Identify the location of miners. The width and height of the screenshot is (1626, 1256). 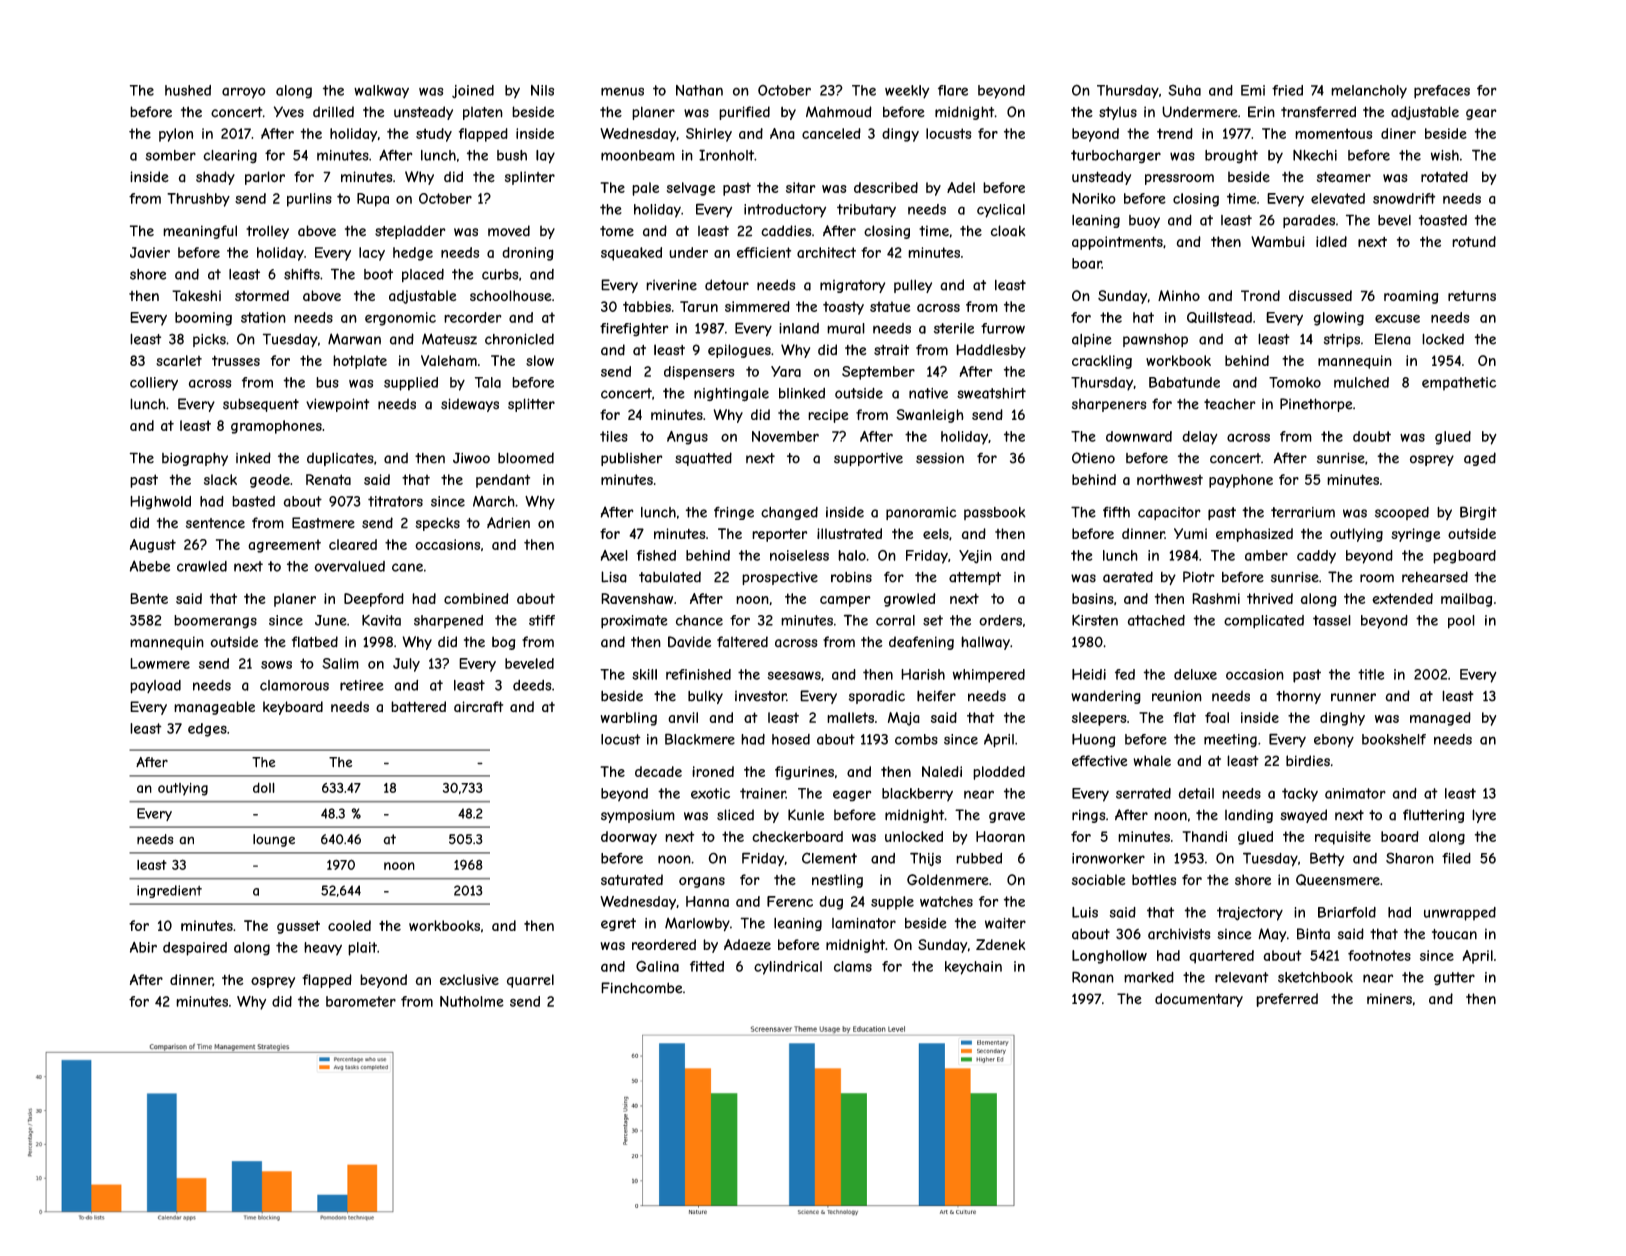
(1389, 998).
